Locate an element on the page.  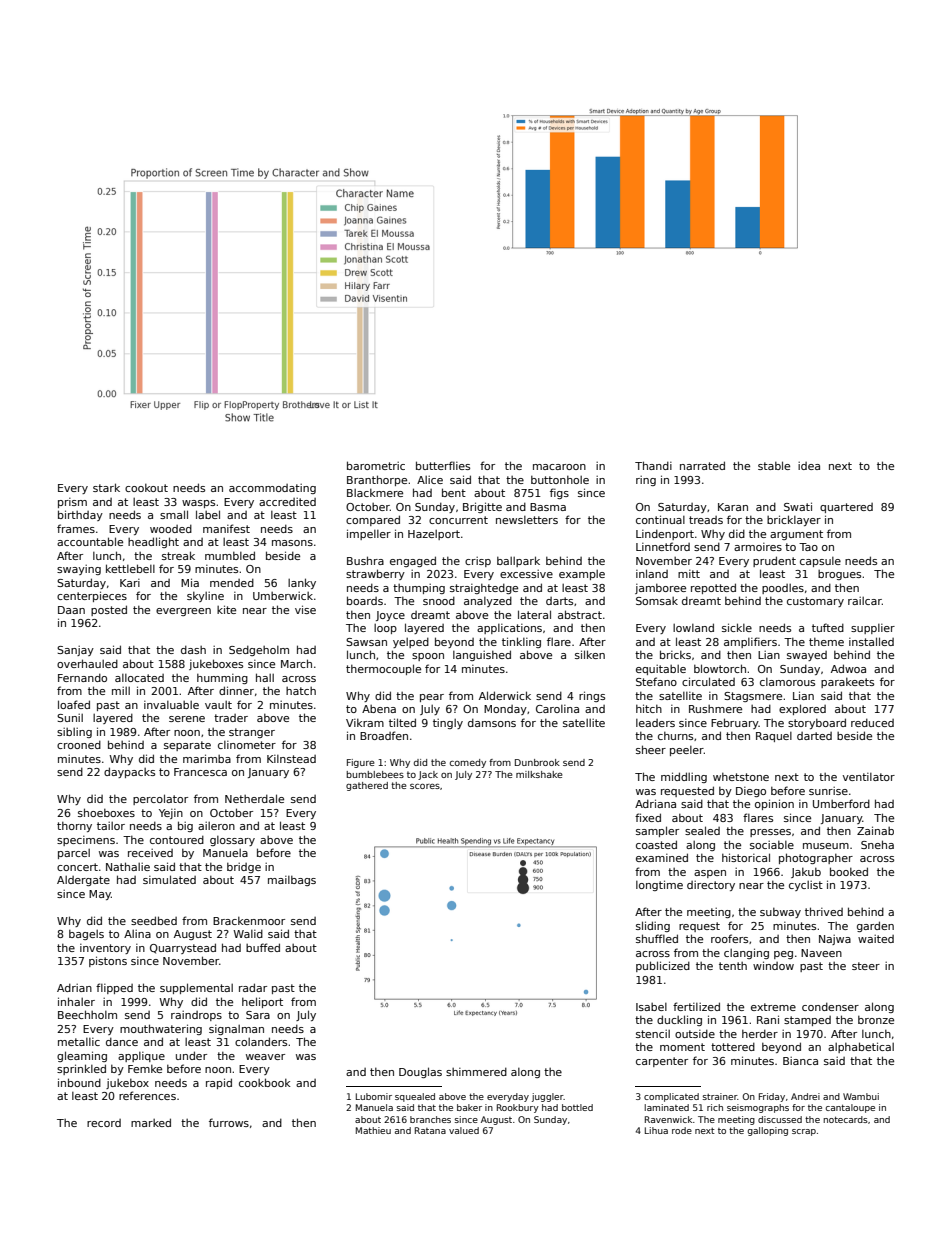
Thandi is located at coordinates (653, 465).
